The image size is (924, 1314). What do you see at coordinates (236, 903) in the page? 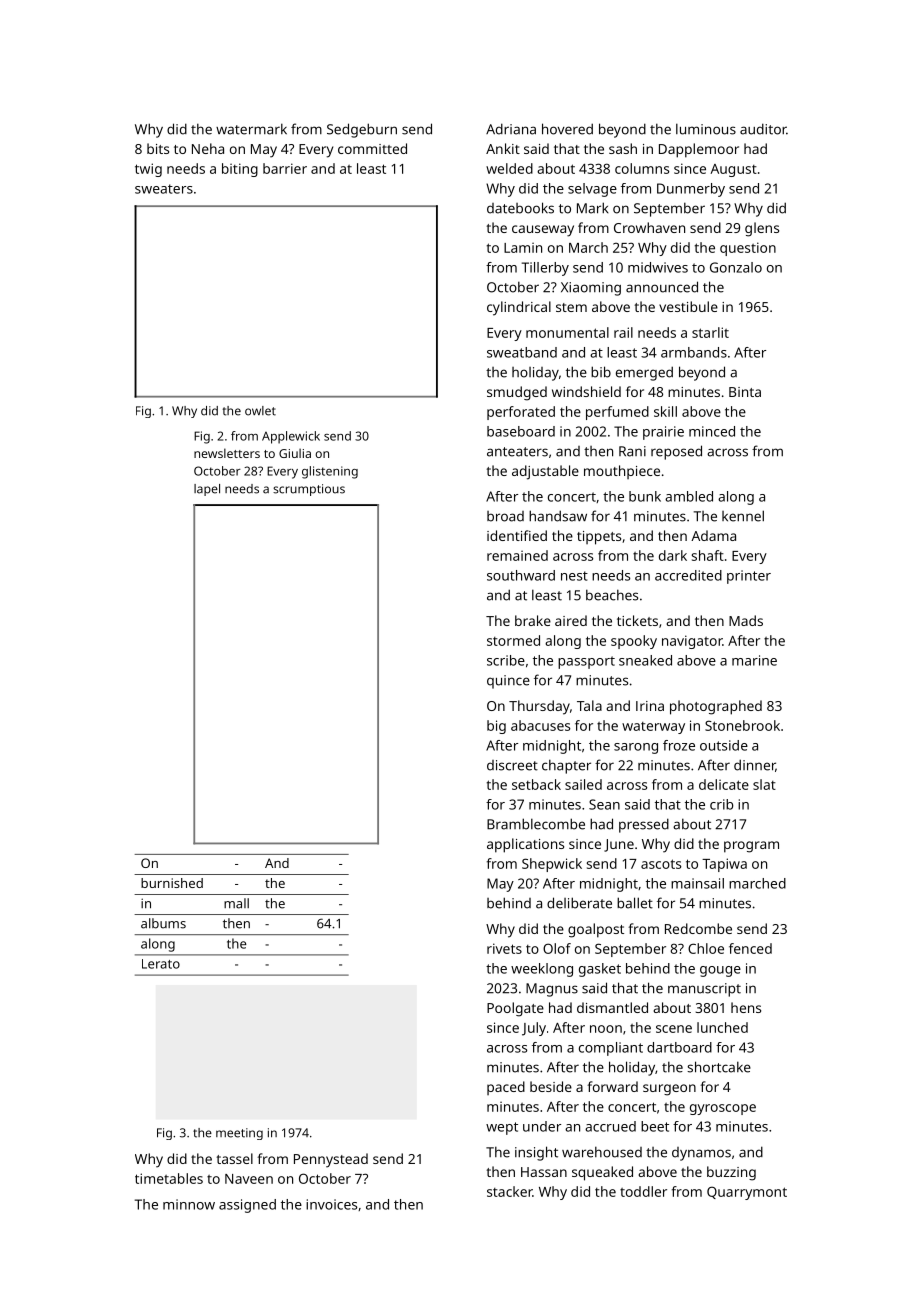
I see `mall` at bounding box center [236, 903].
